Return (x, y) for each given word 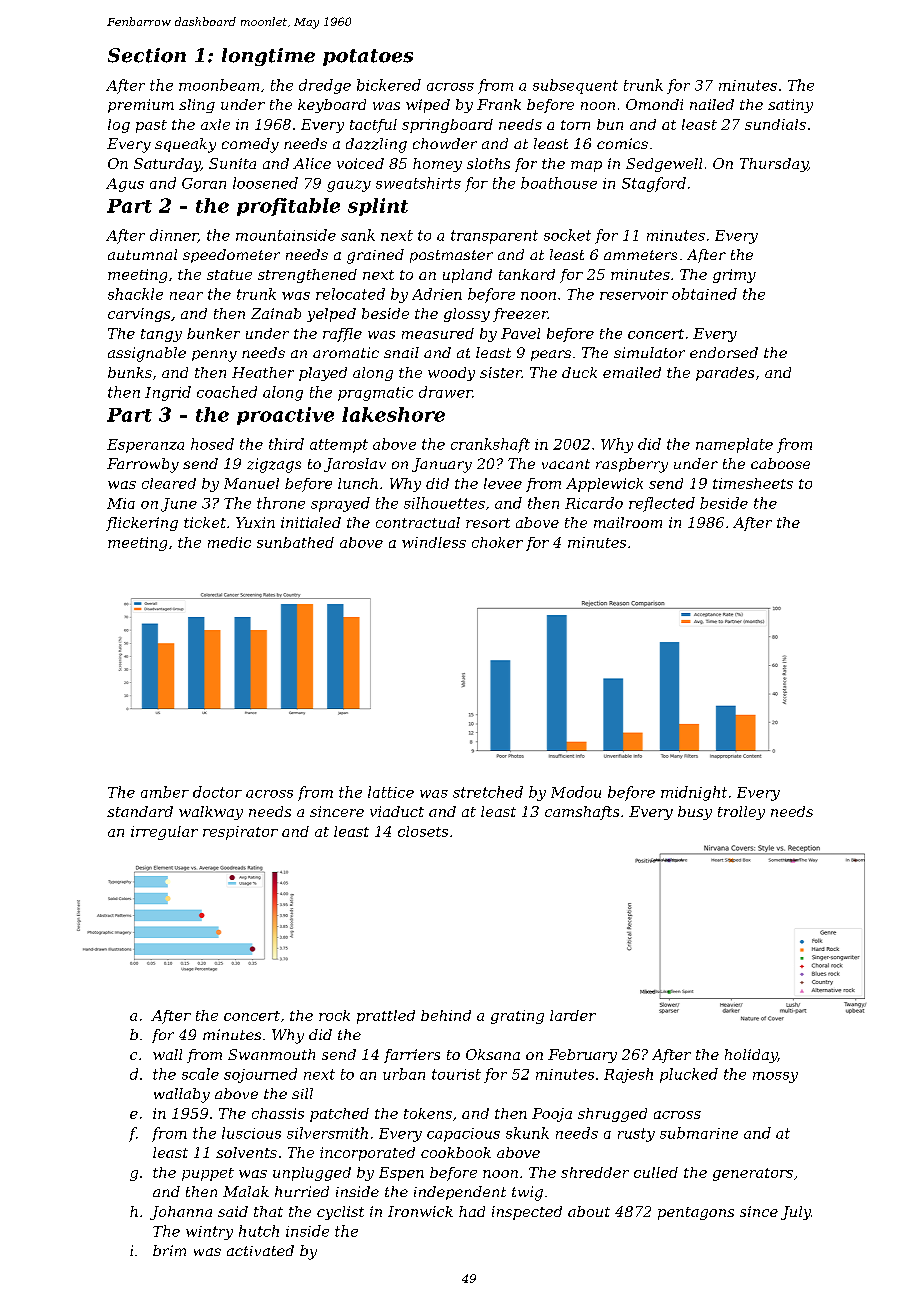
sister (501, 372)
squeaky (185, 145)
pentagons (696, 1213)
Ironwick (420, 1211)
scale (200, 1074)
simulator (649, 352)
